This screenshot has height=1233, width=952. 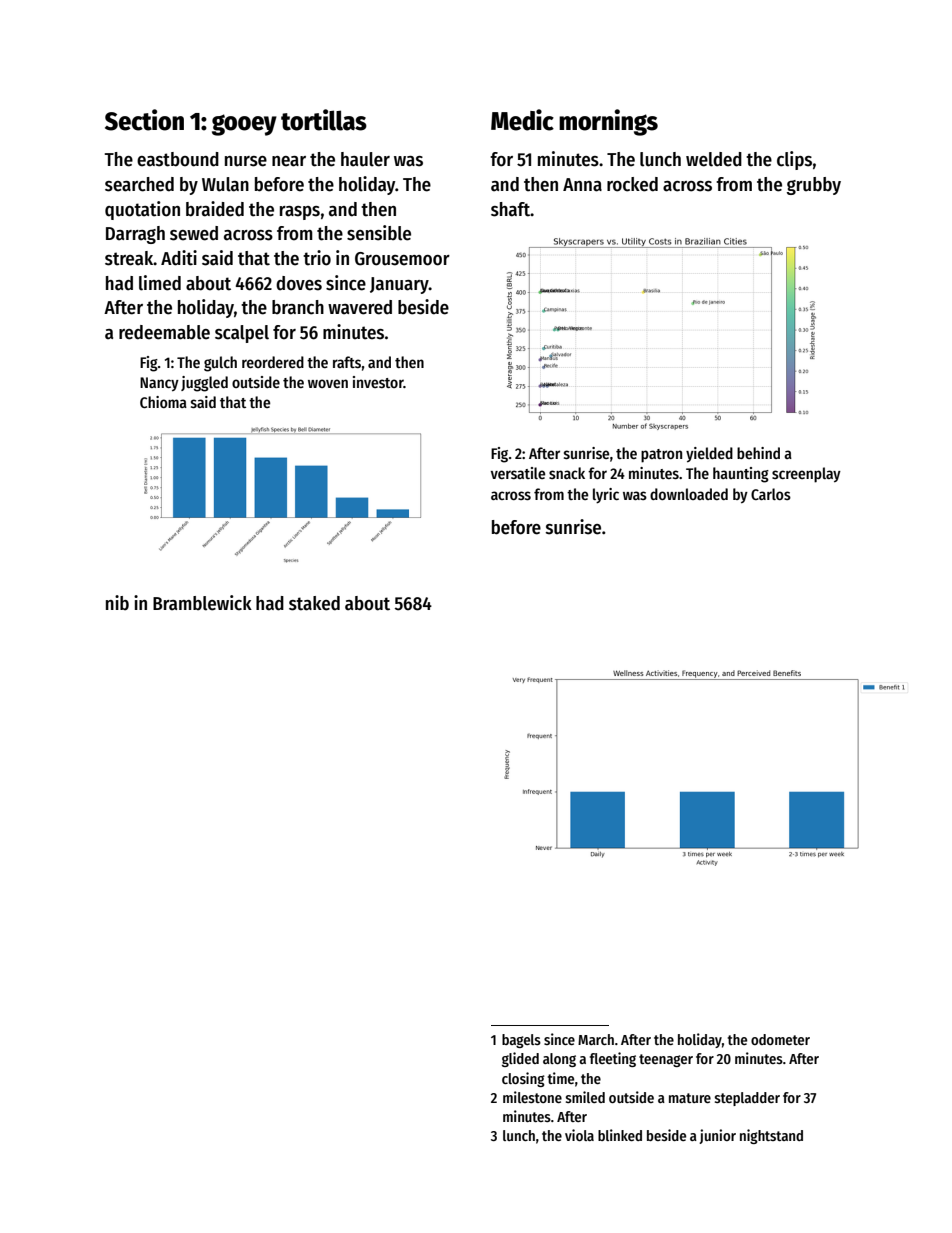 I want to click on viola, so click(x=579, y=1135).
